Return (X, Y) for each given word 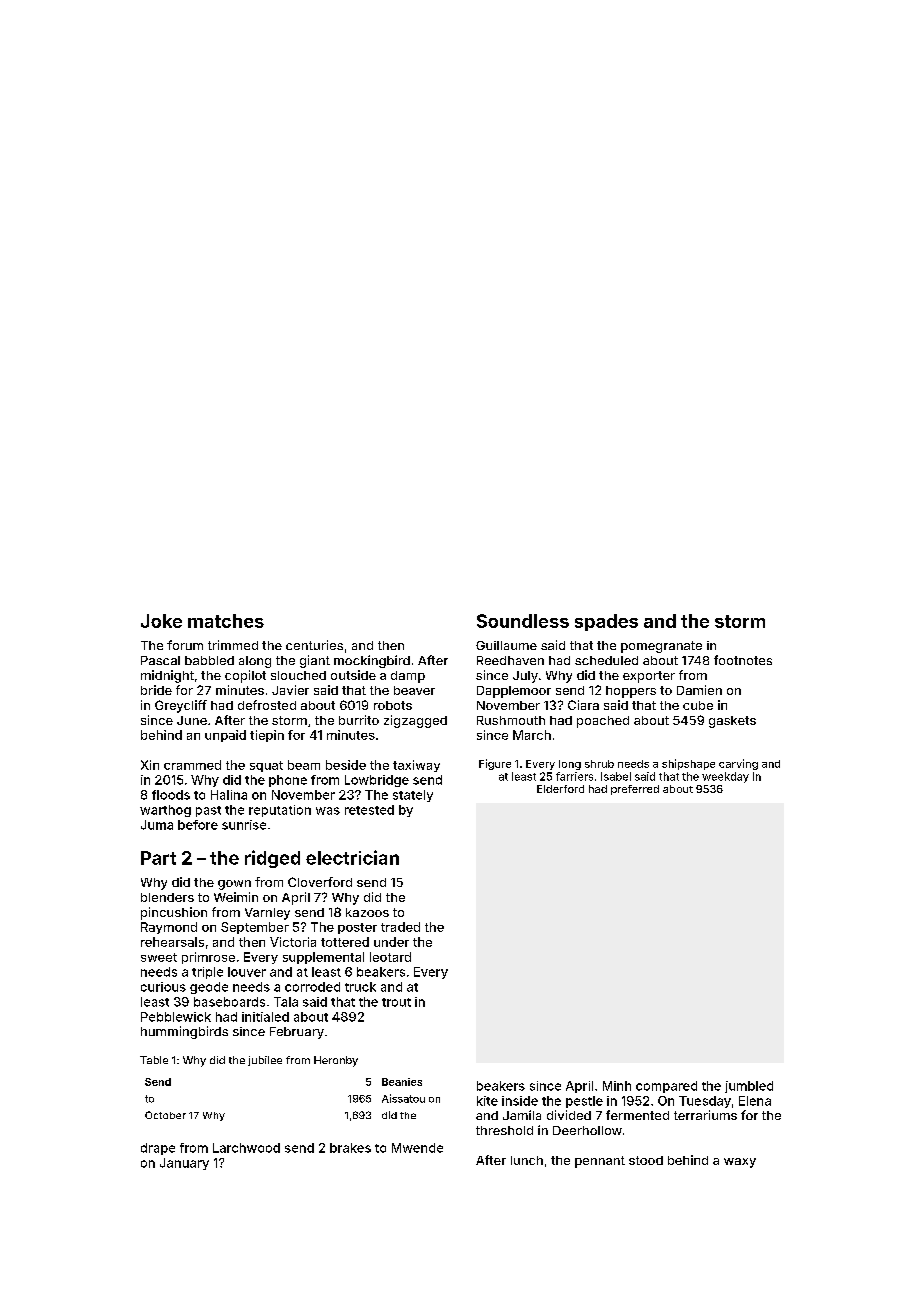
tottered (345, 942)
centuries (314, 645)
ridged (272, 859)
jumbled (749, 1087)
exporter (649, 677)
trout (396, 1002)
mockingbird (372, 661)
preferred (635, 790)
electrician (352, 857)
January (184, 1164)
